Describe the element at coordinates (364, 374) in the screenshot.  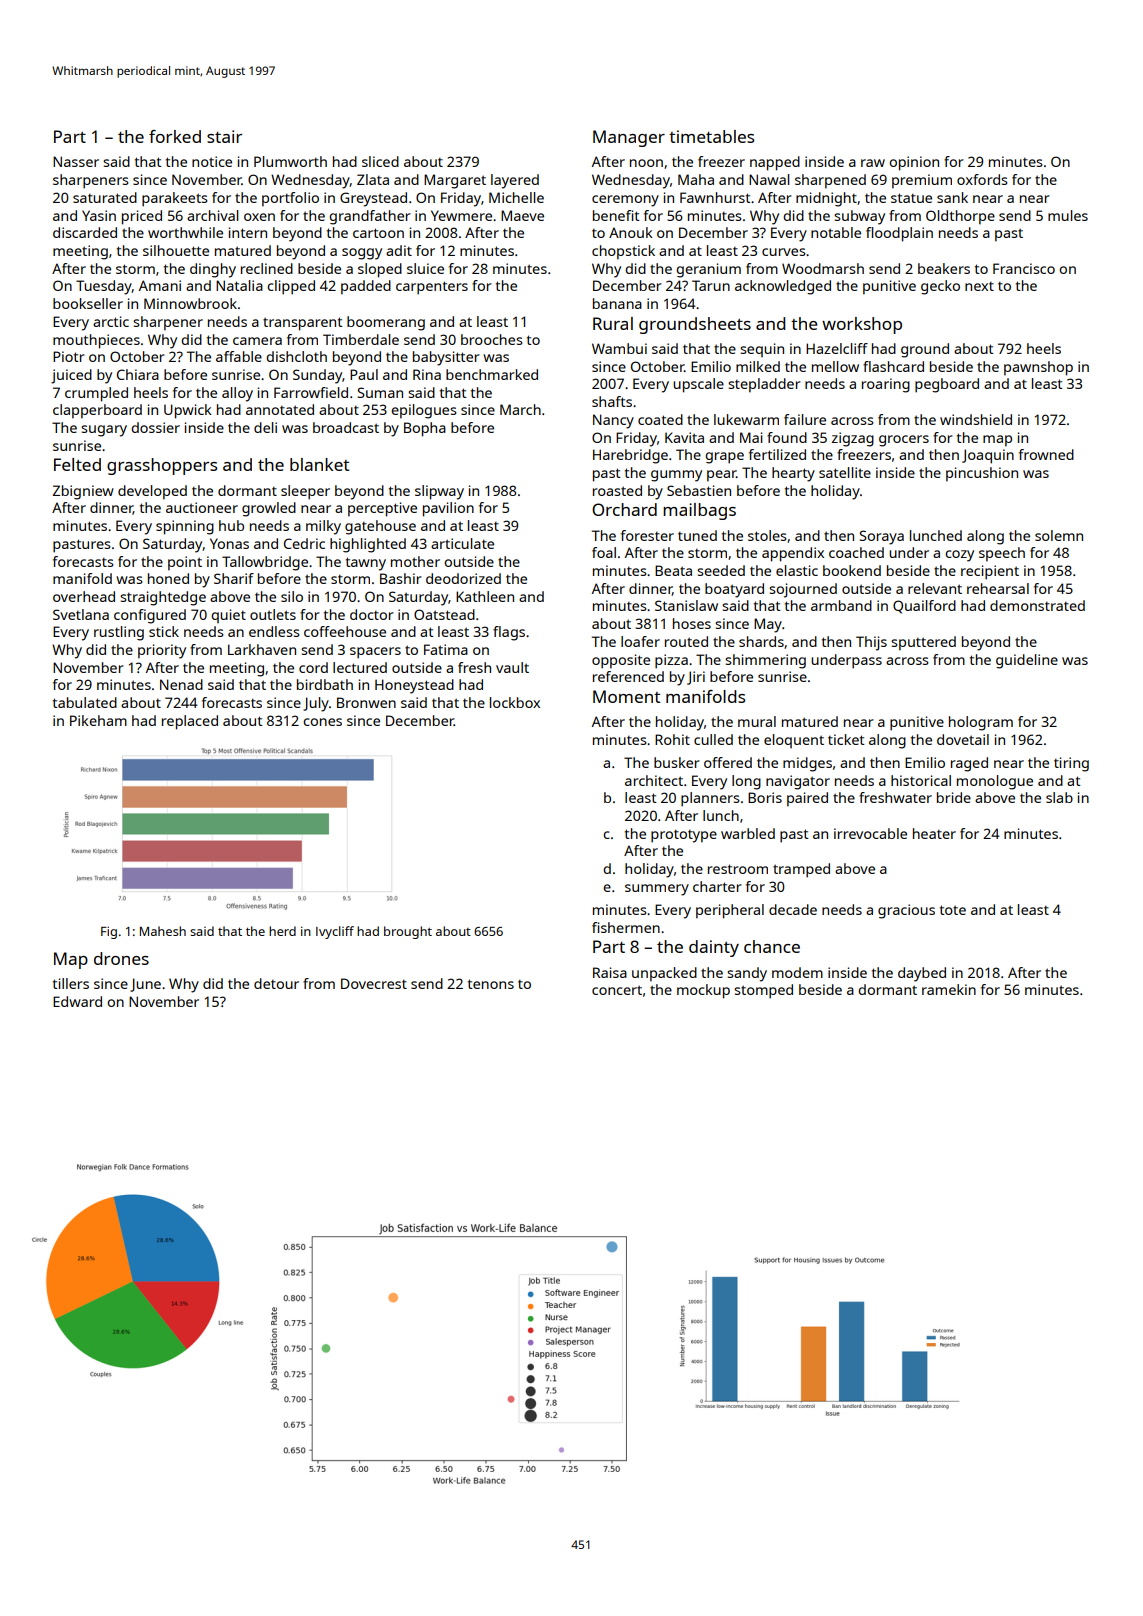
I see `Paul` at that location.
